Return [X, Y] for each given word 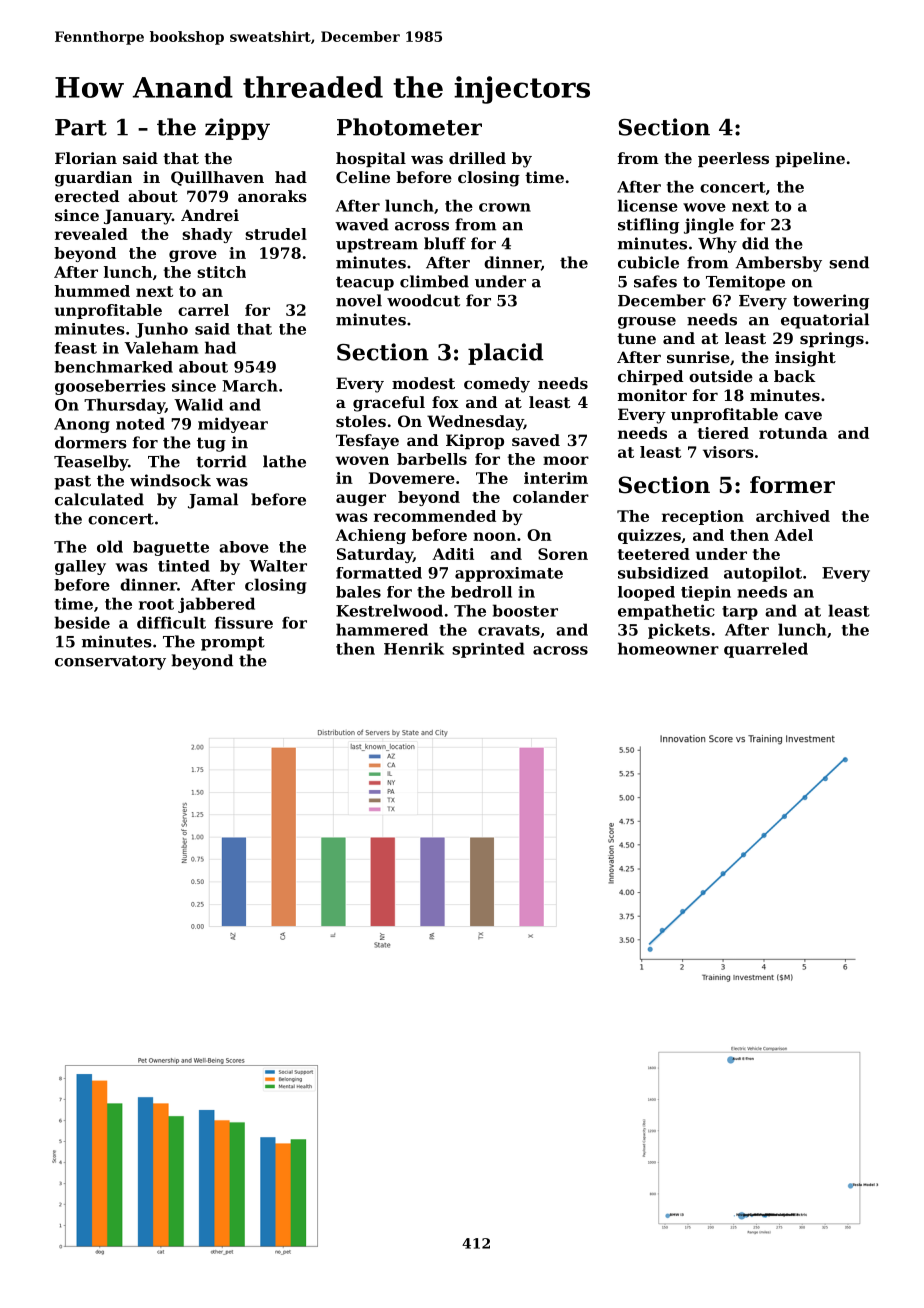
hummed [92, 291]
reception [703, 517]
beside [82, 622]
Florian [86, 158]
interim [556, 478]
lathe [284, 461]
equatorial [825, 321]
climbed [434, 281]
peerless [733, 159]
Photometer [409, 127]
